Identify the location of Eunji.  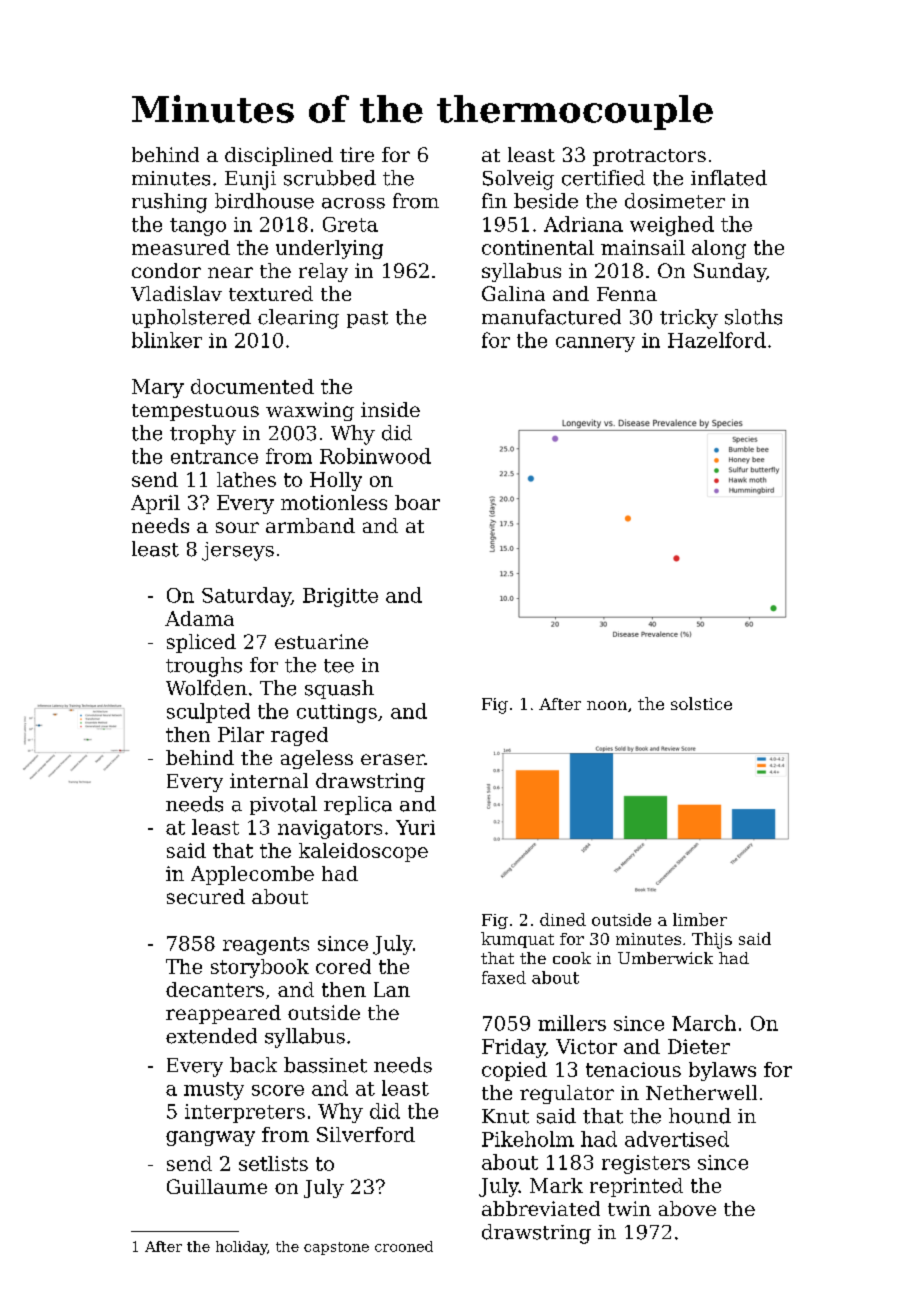
(250, 180).
